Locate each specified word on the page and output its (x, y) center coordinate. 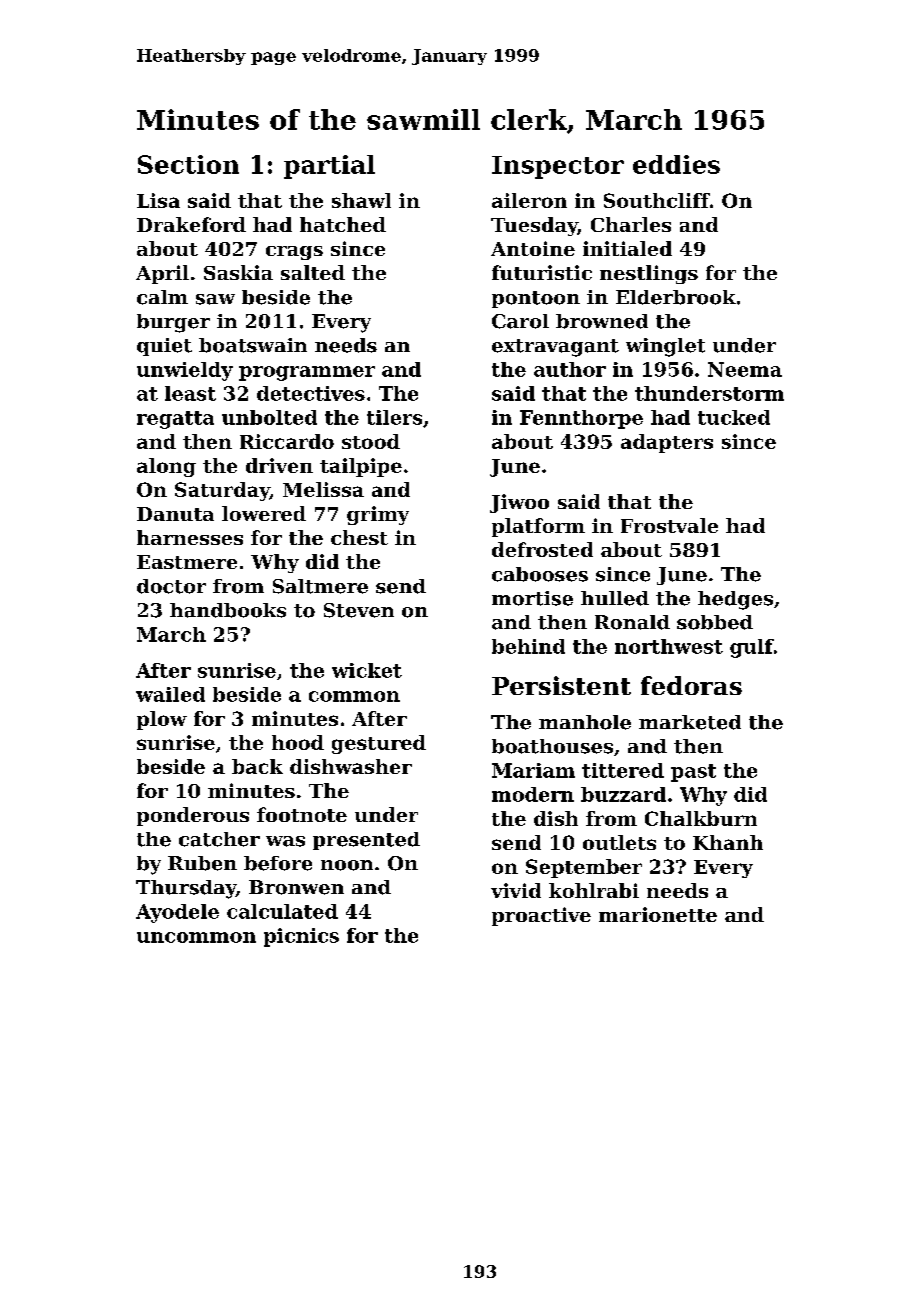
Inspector (558, 167)
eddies (676, 164)
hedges (735, 600)
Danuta (175, 514)
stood (371, 441)
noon (347, 865)
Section (188, 164)
